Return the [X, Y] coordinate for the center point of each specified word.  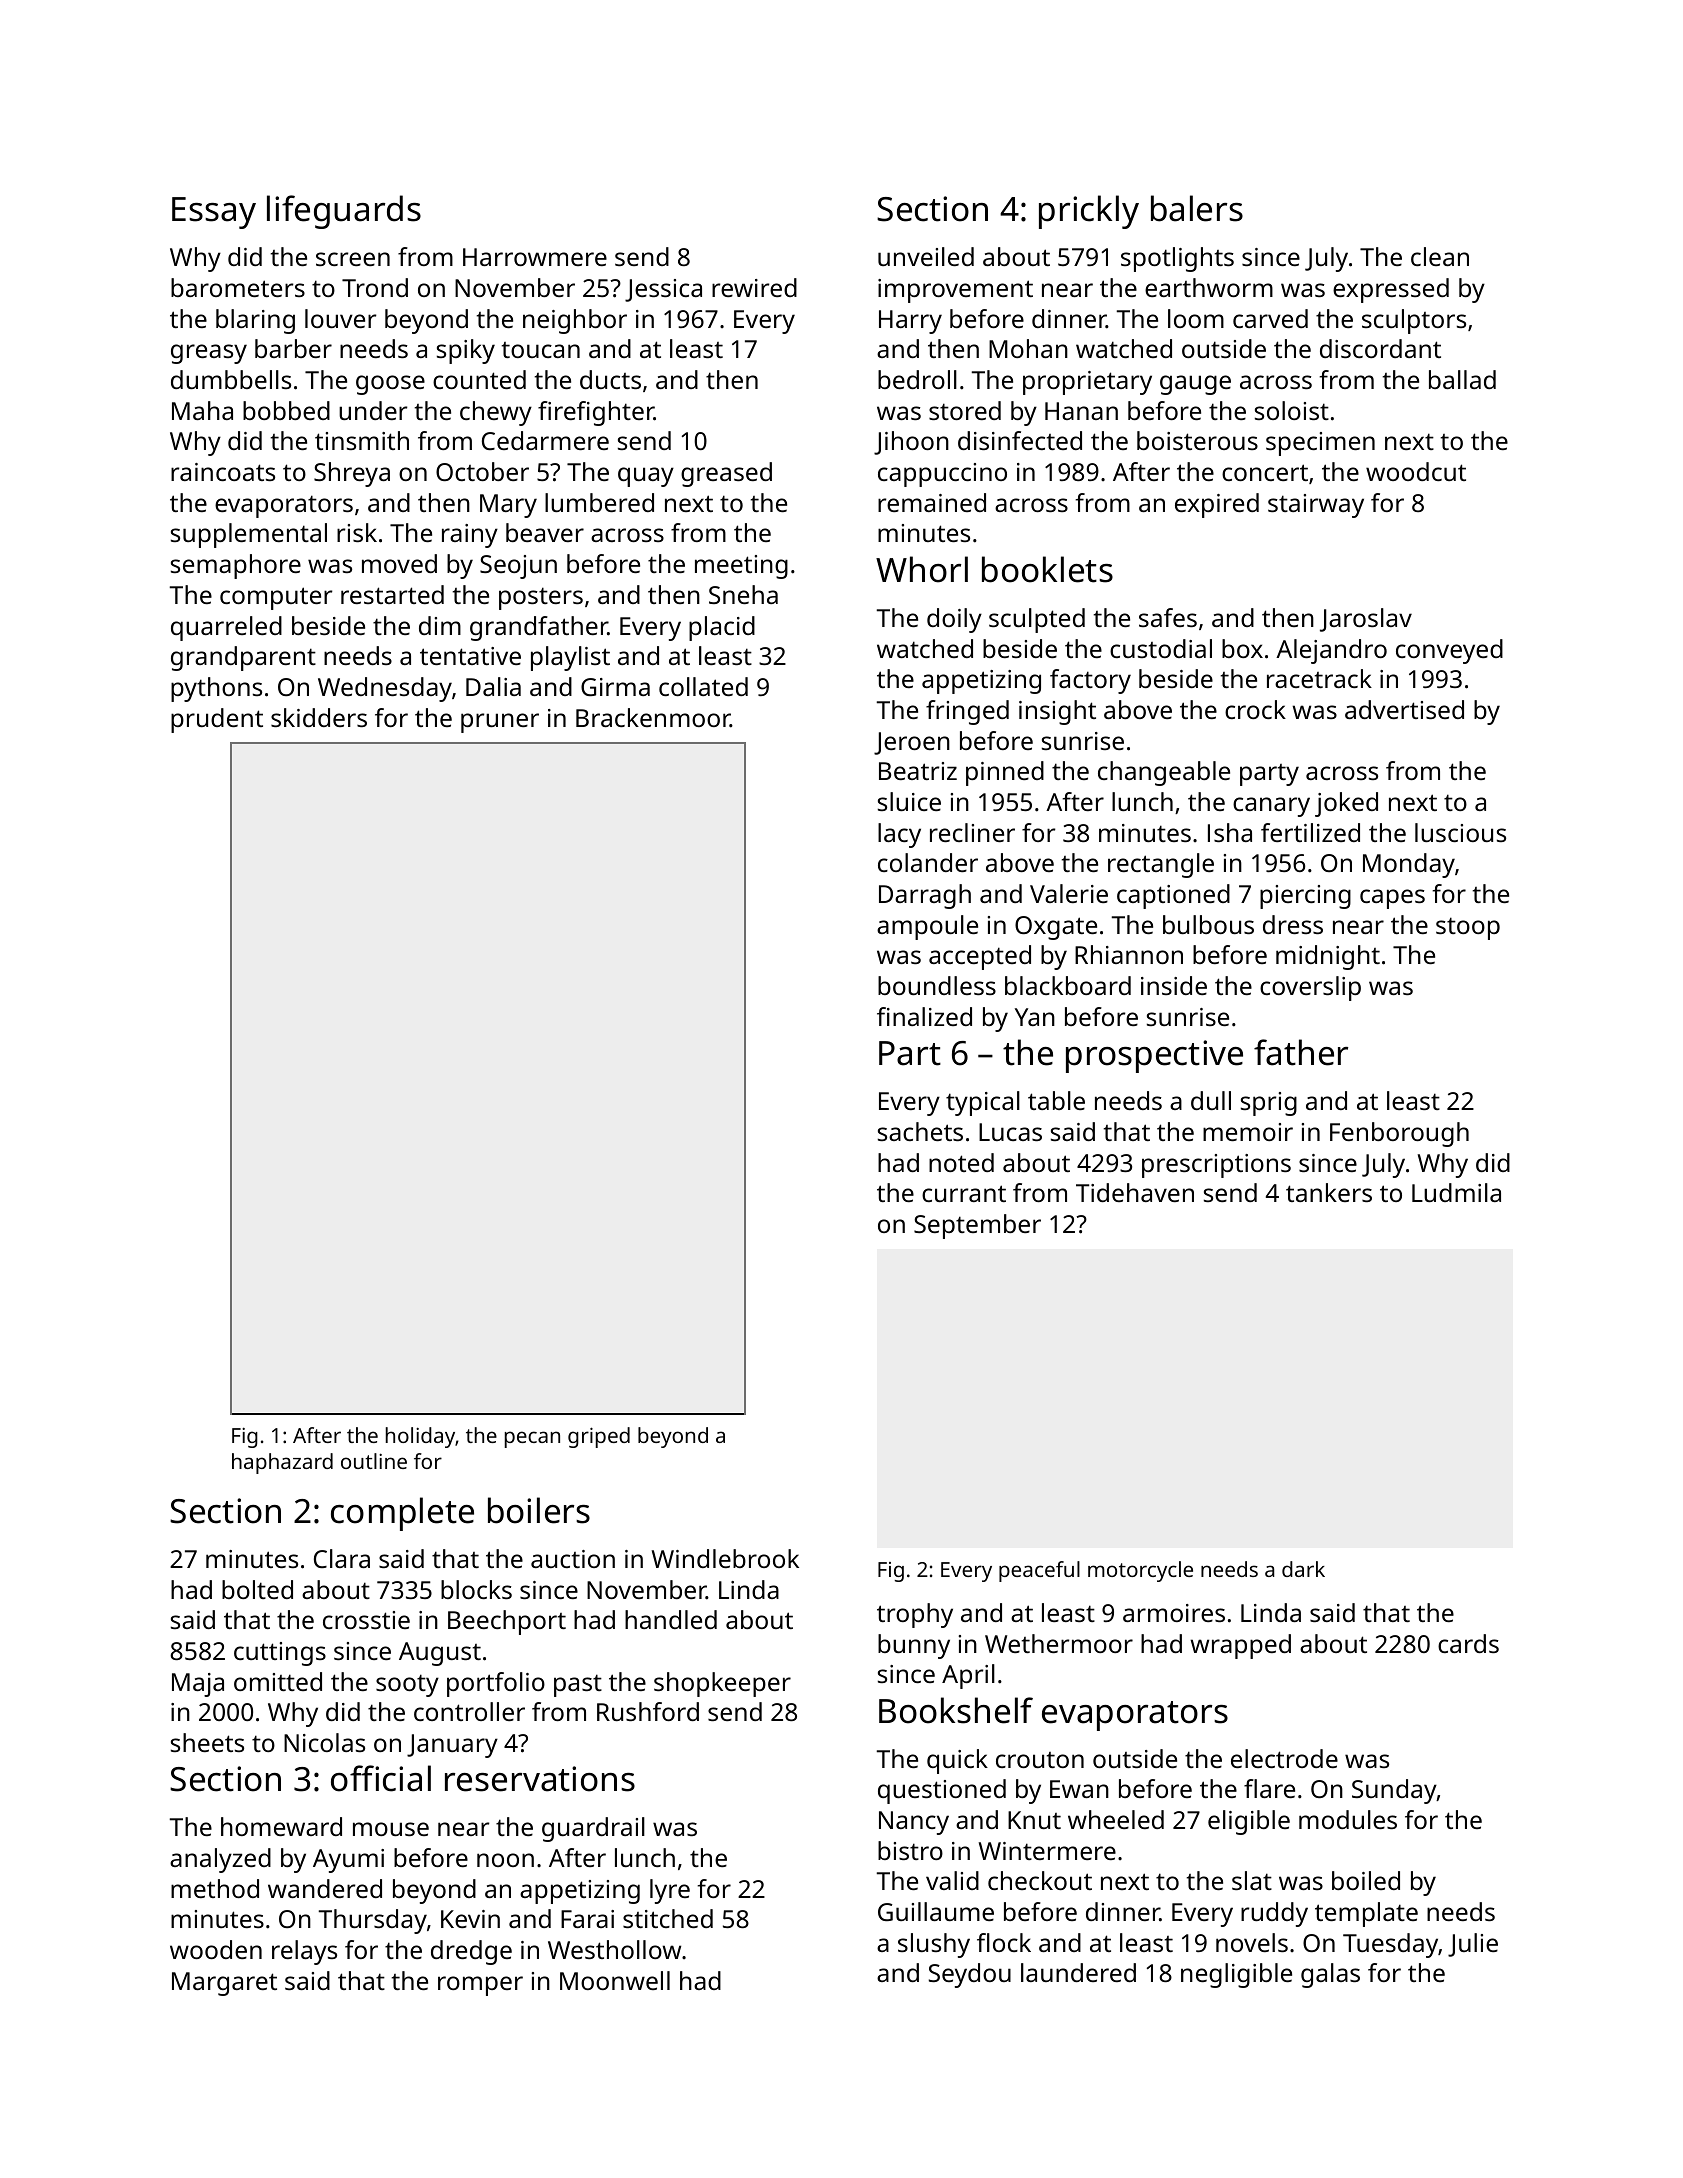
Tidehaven [1135, 1192]
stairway [1316, 506]
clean [1440, 256]
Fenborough [1399, 1134]
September [977, 1226]
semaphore [236, 566]
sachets [920, 1131]
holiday [420, 1437]
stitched [668, 1918]
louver [340, 318]
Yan [1035, 1017]
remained [932, 502]
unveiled [926, 256]
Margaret [224, 1984]
